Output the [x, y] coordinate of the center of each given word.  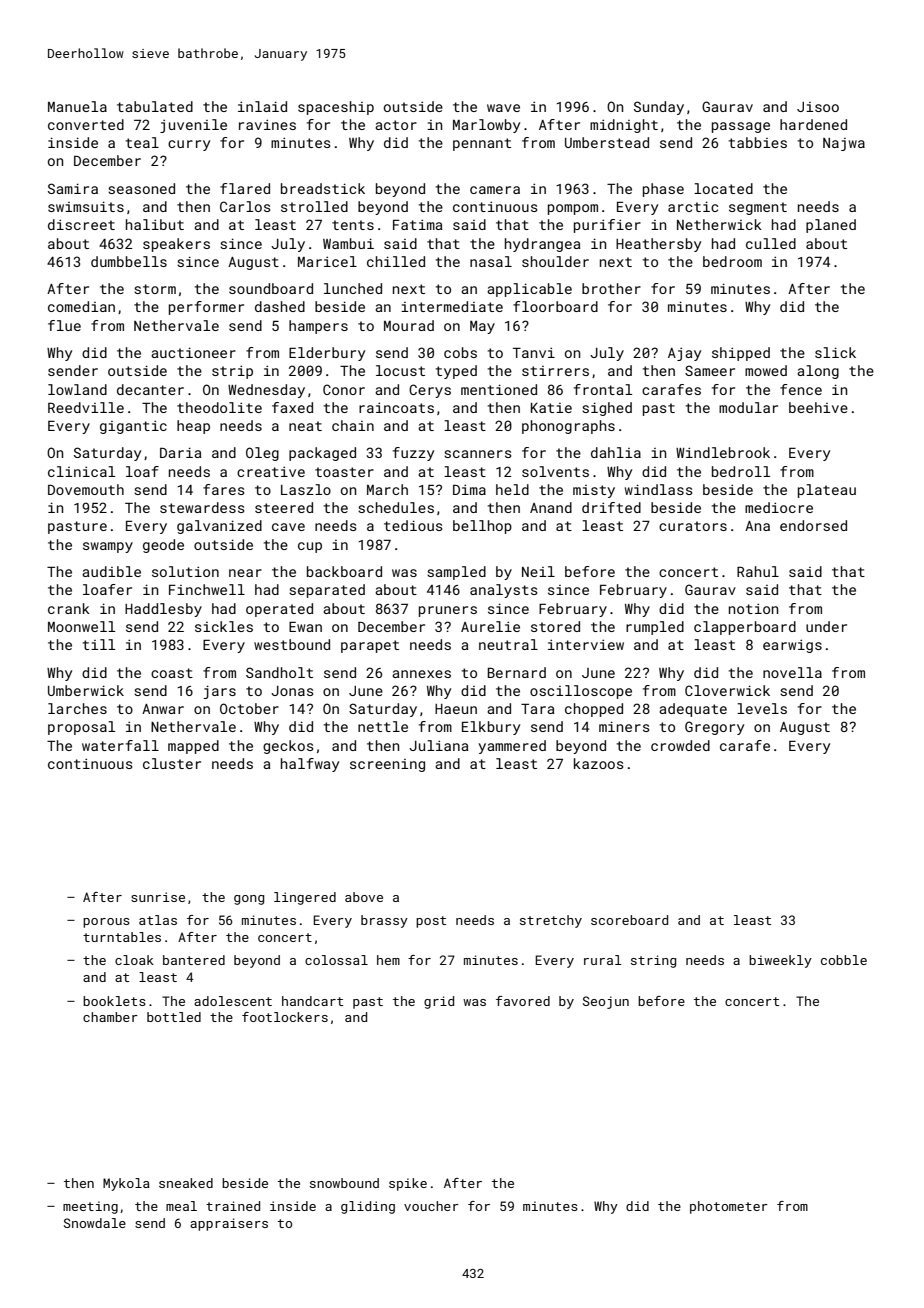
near [245, 573]
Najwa [844, 144]
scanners [478, 454]
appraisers [229, 1224]
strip [232, 372]
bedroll [741, 471]
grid [439, 1002]
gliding [368, 1207]
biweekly [780, 961]
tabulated [155, 106]
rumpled [655, 628]
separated [327, 591]
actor [396, 125]
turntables [122, 937]
